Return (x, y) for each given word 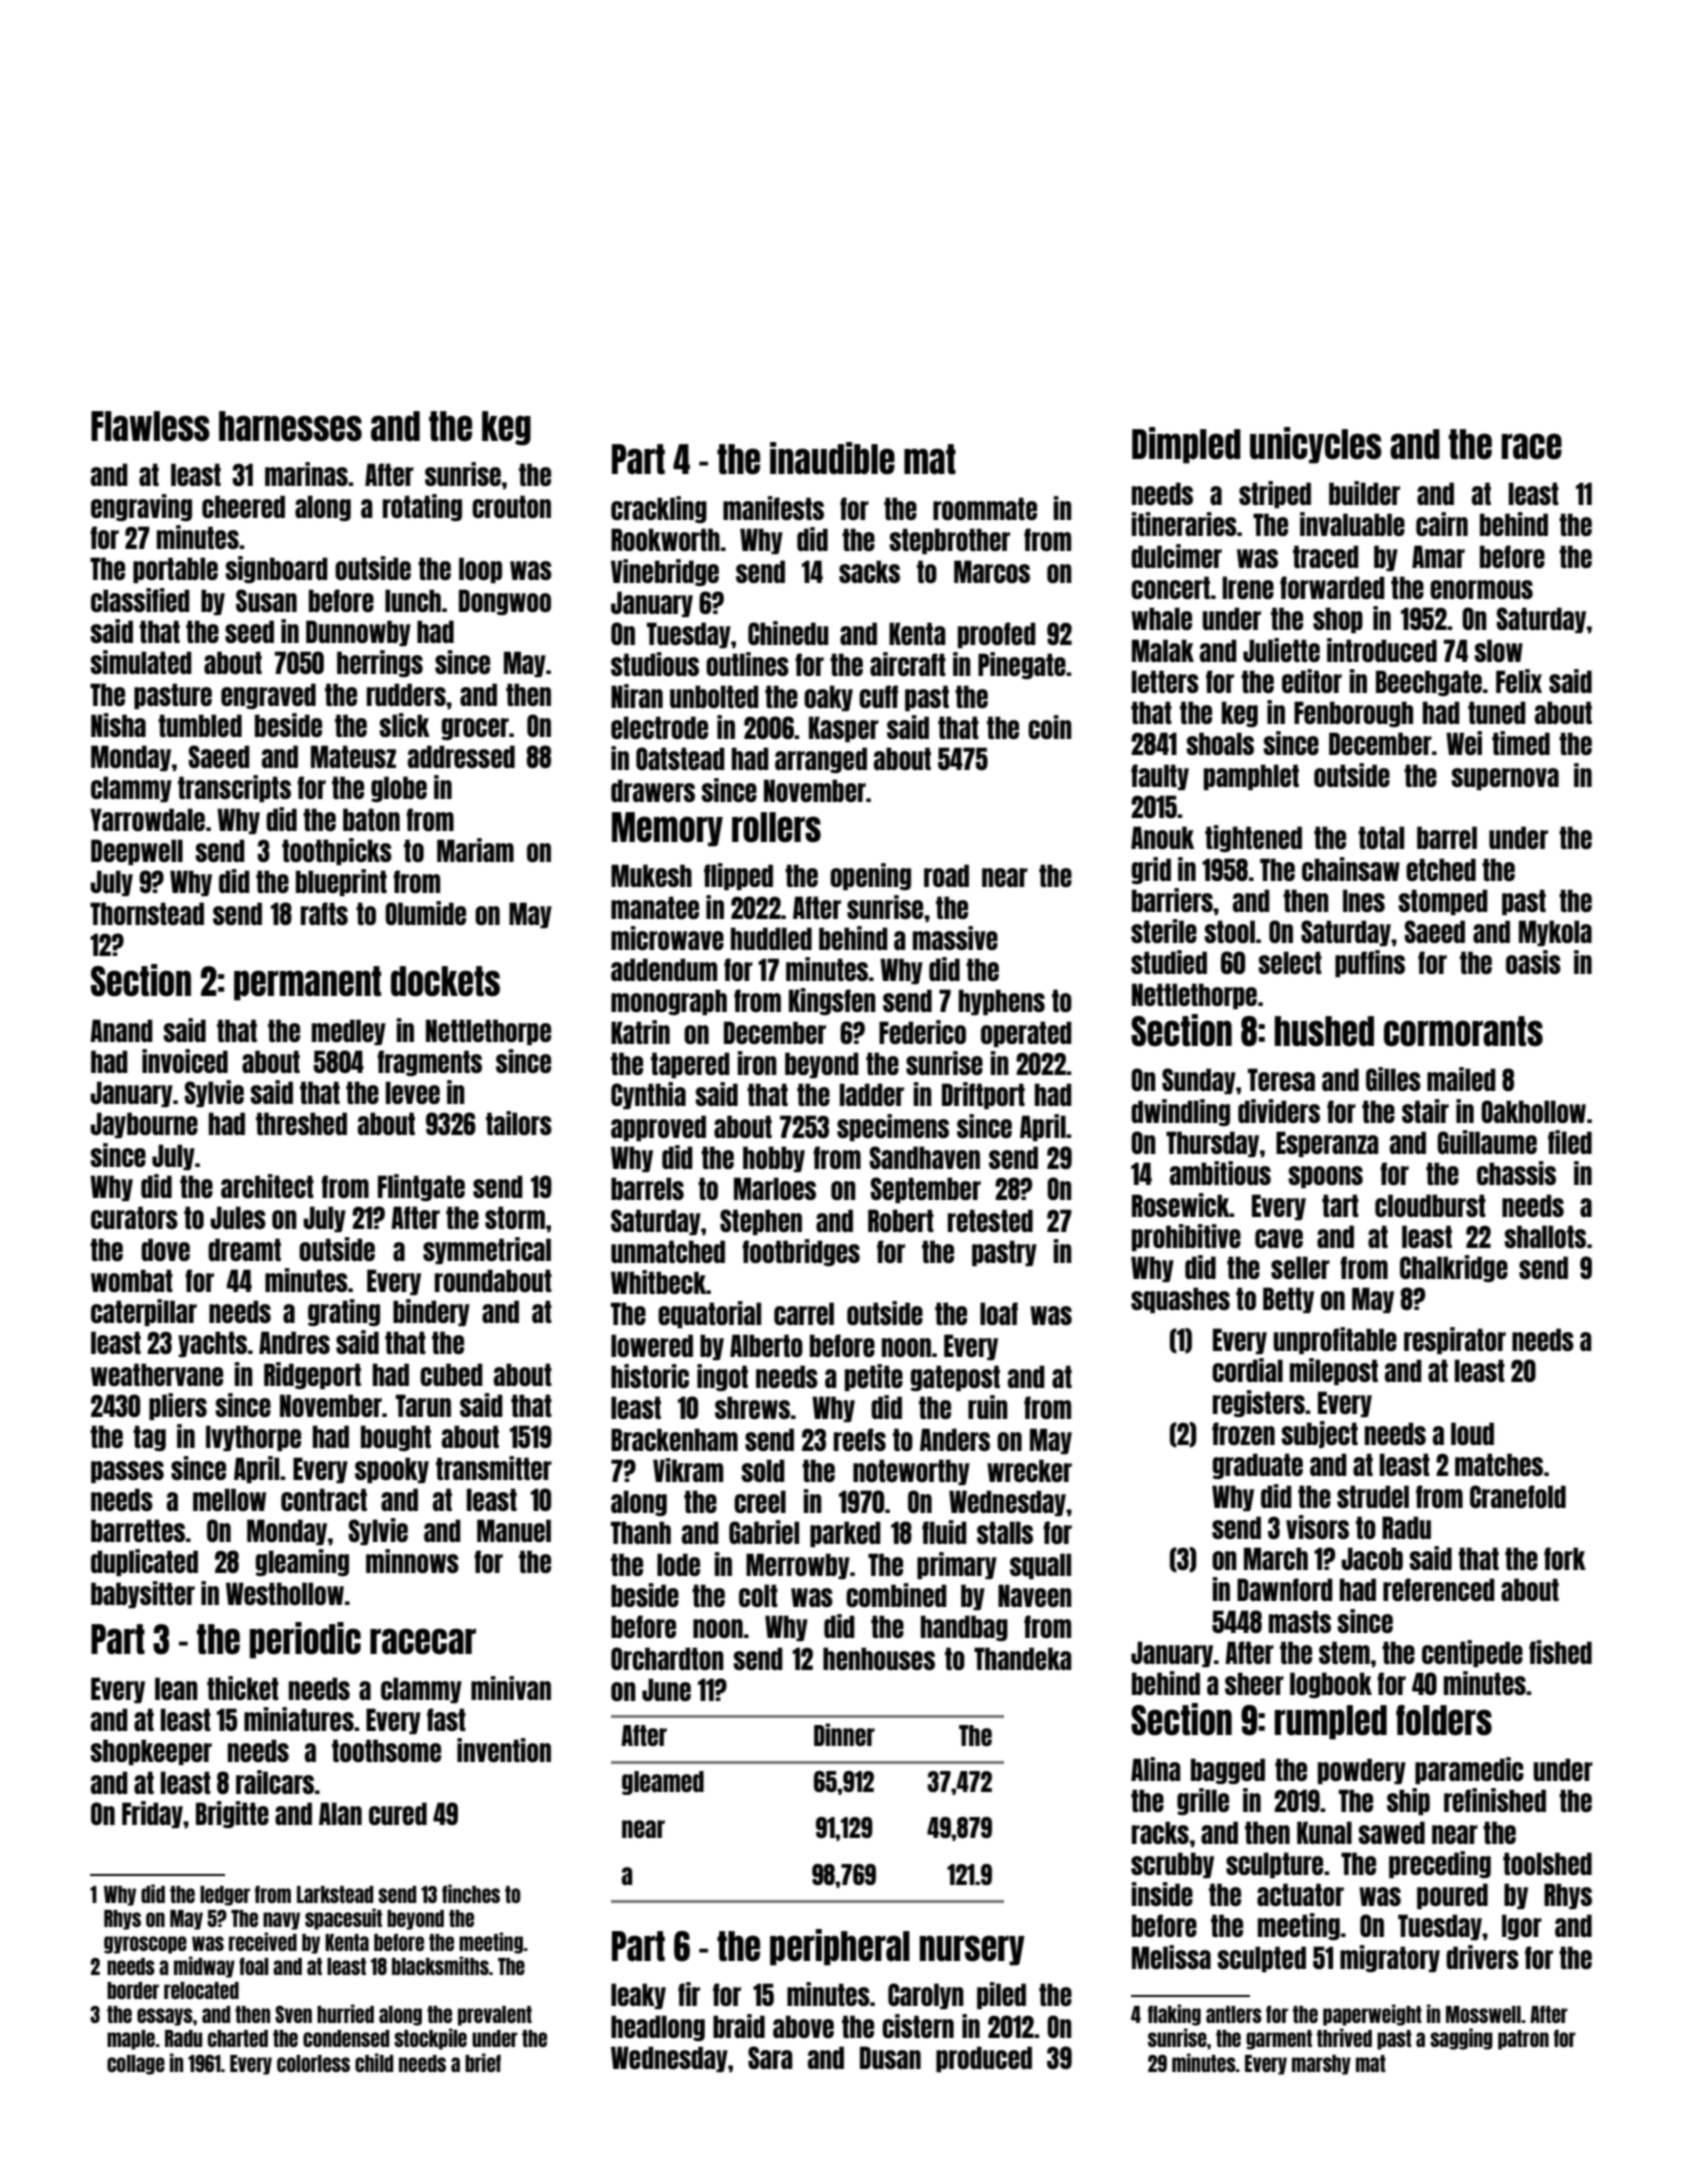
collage (136, 2065)
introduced (1382, 650)
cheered (243, 506)
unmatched (668, 1251)
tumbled (200, 725)
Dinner (844, 1734)
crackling (659, 509)
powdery (1362, 1771)
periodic (305, 1640)
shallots (1545, 1236)
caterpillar (144, 1312)
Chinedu (788, 633)
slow (1498, 650)
